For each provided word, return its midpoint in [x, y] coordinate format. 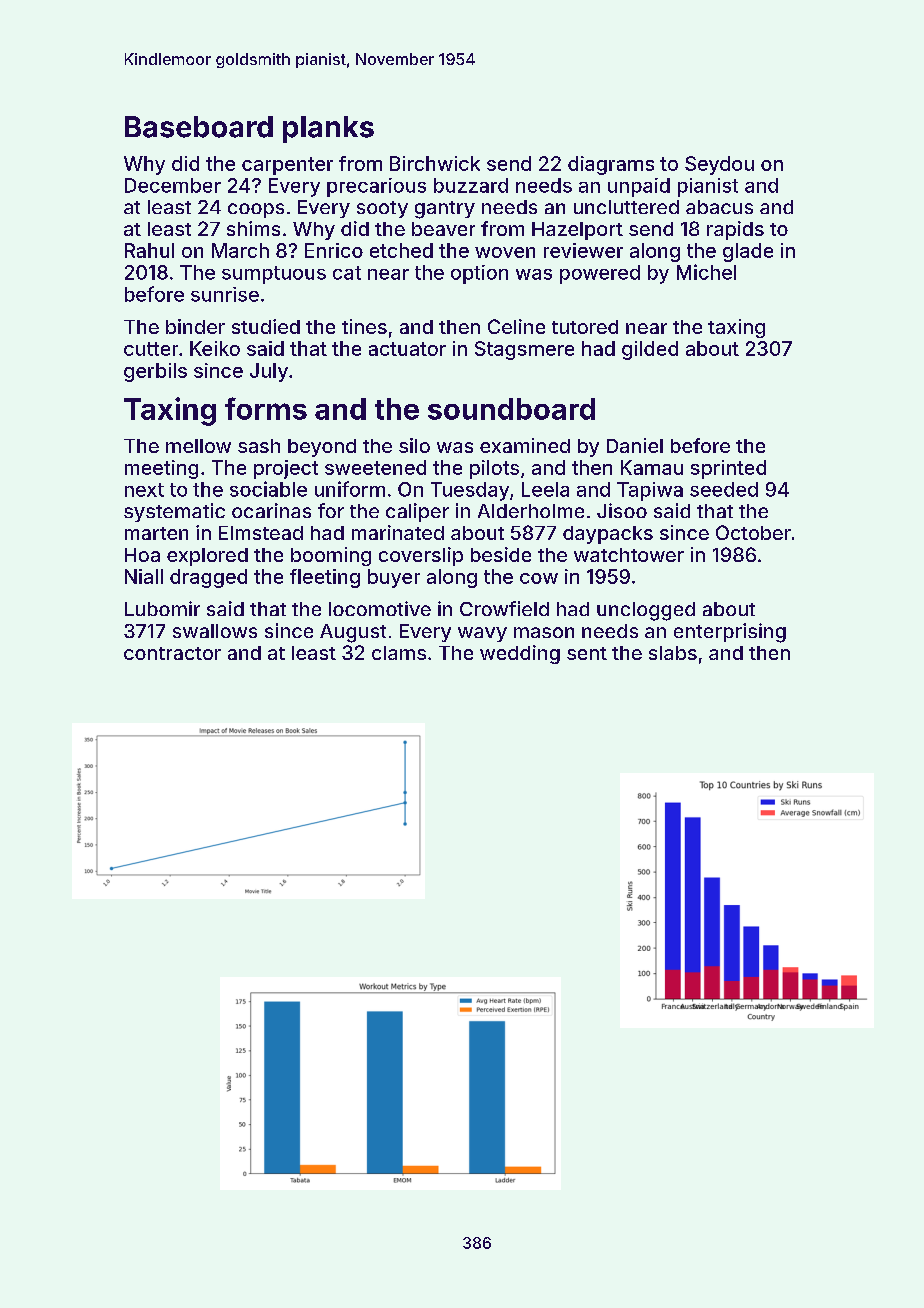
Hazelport [577, 231]
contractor [172, 653]
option [479, 274]
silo [414, 445]
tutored [585, 327]
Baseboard [199, 127]
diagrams [611, 165]
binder [195, 326]
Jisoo [622, 510]
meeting [161, 469]
